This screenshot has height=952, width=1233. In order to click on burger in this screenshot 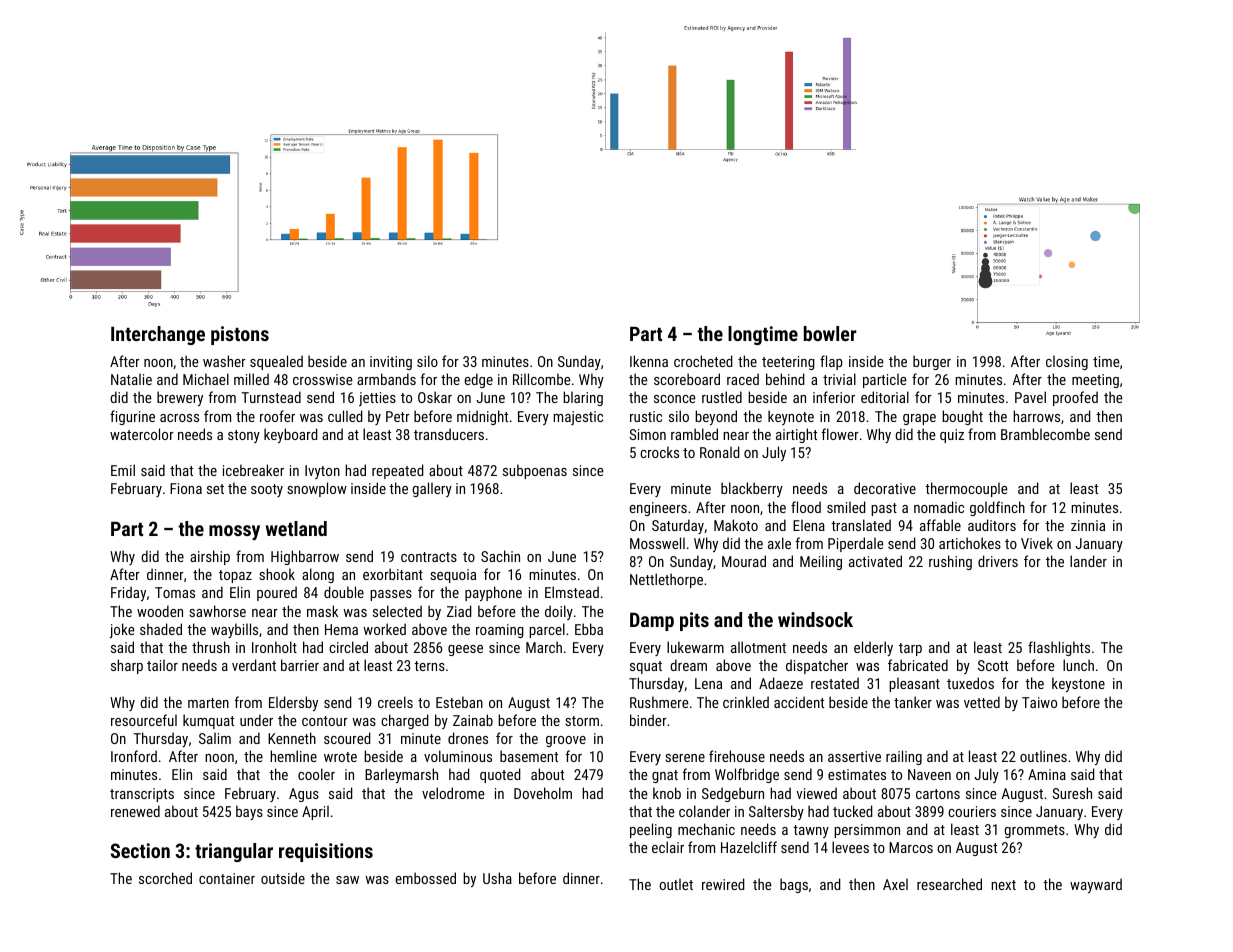, I will do `click(932, 362)`.
